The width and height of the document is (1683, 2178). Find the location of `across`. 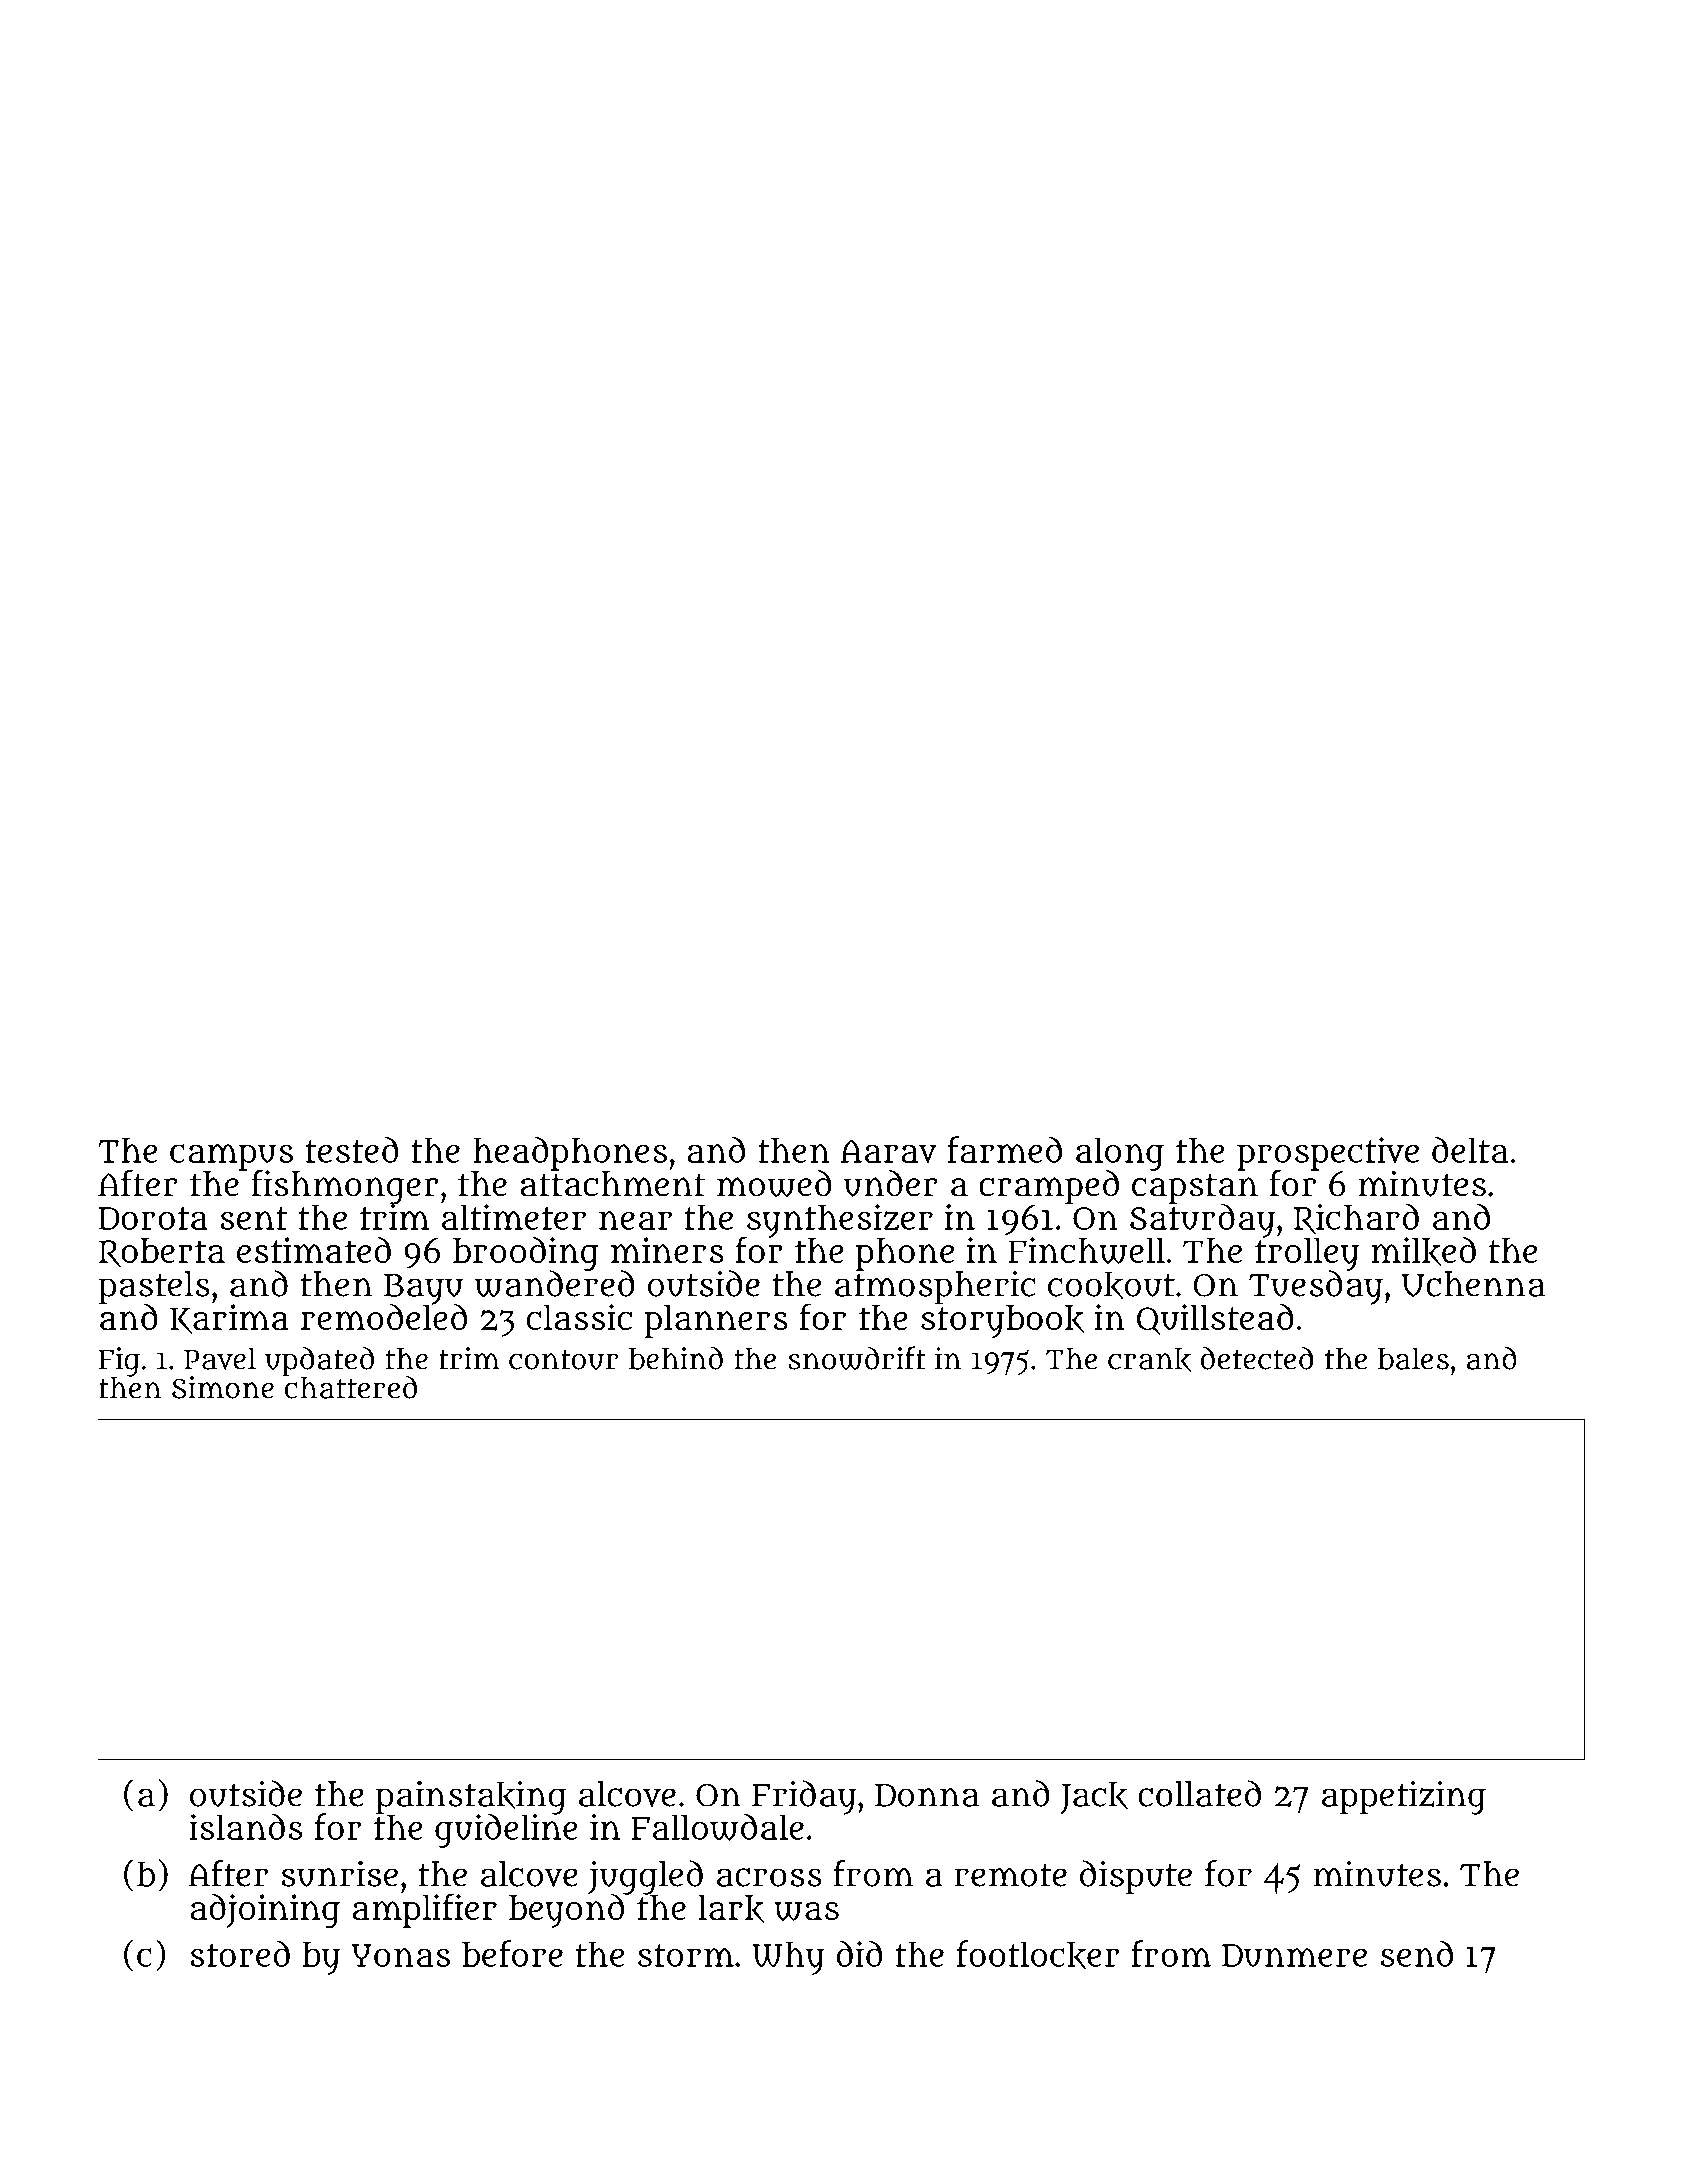

across is located at coordinates (769, 1877).
